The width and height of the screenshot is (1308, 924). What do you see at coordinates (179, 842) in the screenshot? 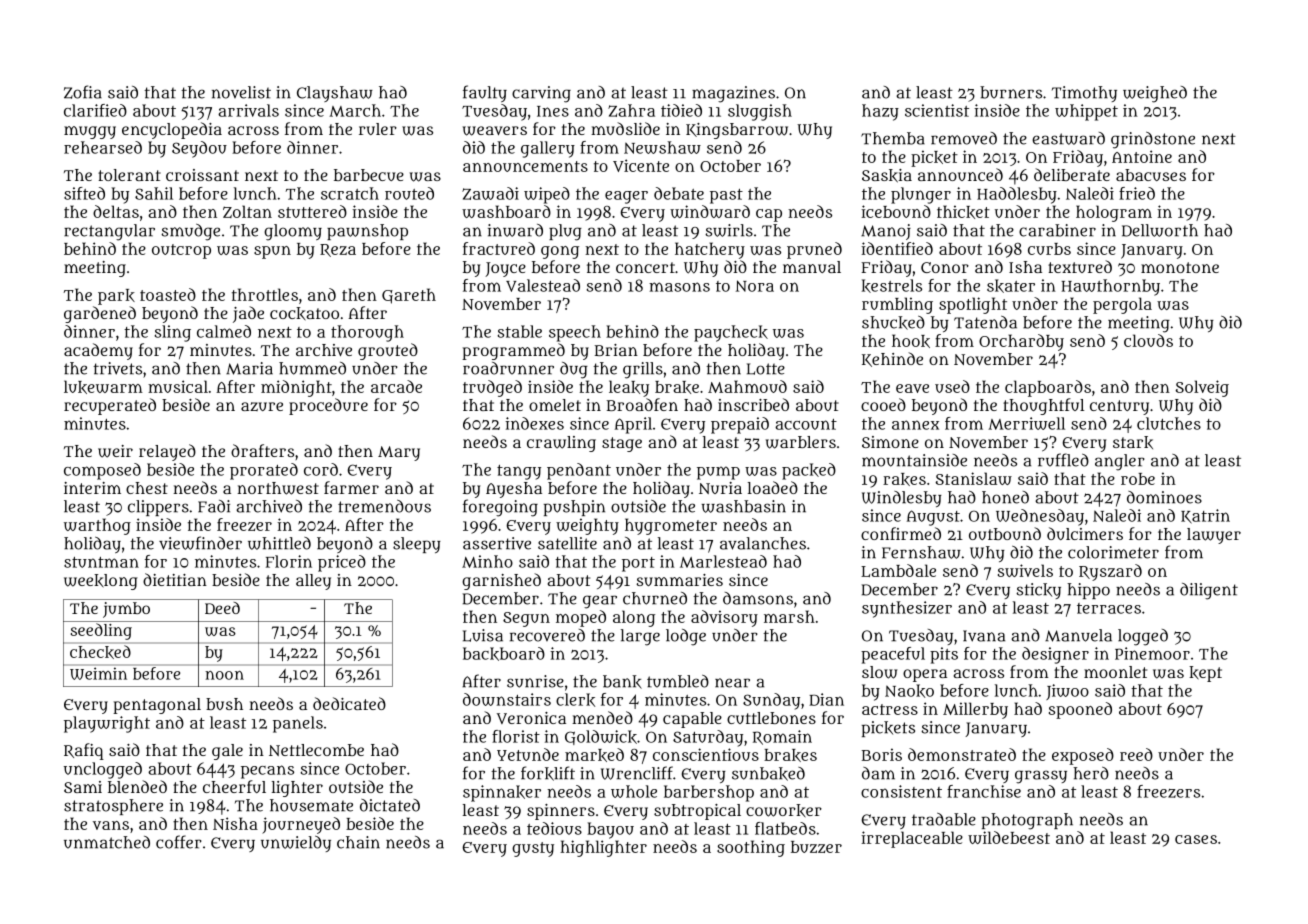
I see `coffer` at bounding box center [179, 842].
